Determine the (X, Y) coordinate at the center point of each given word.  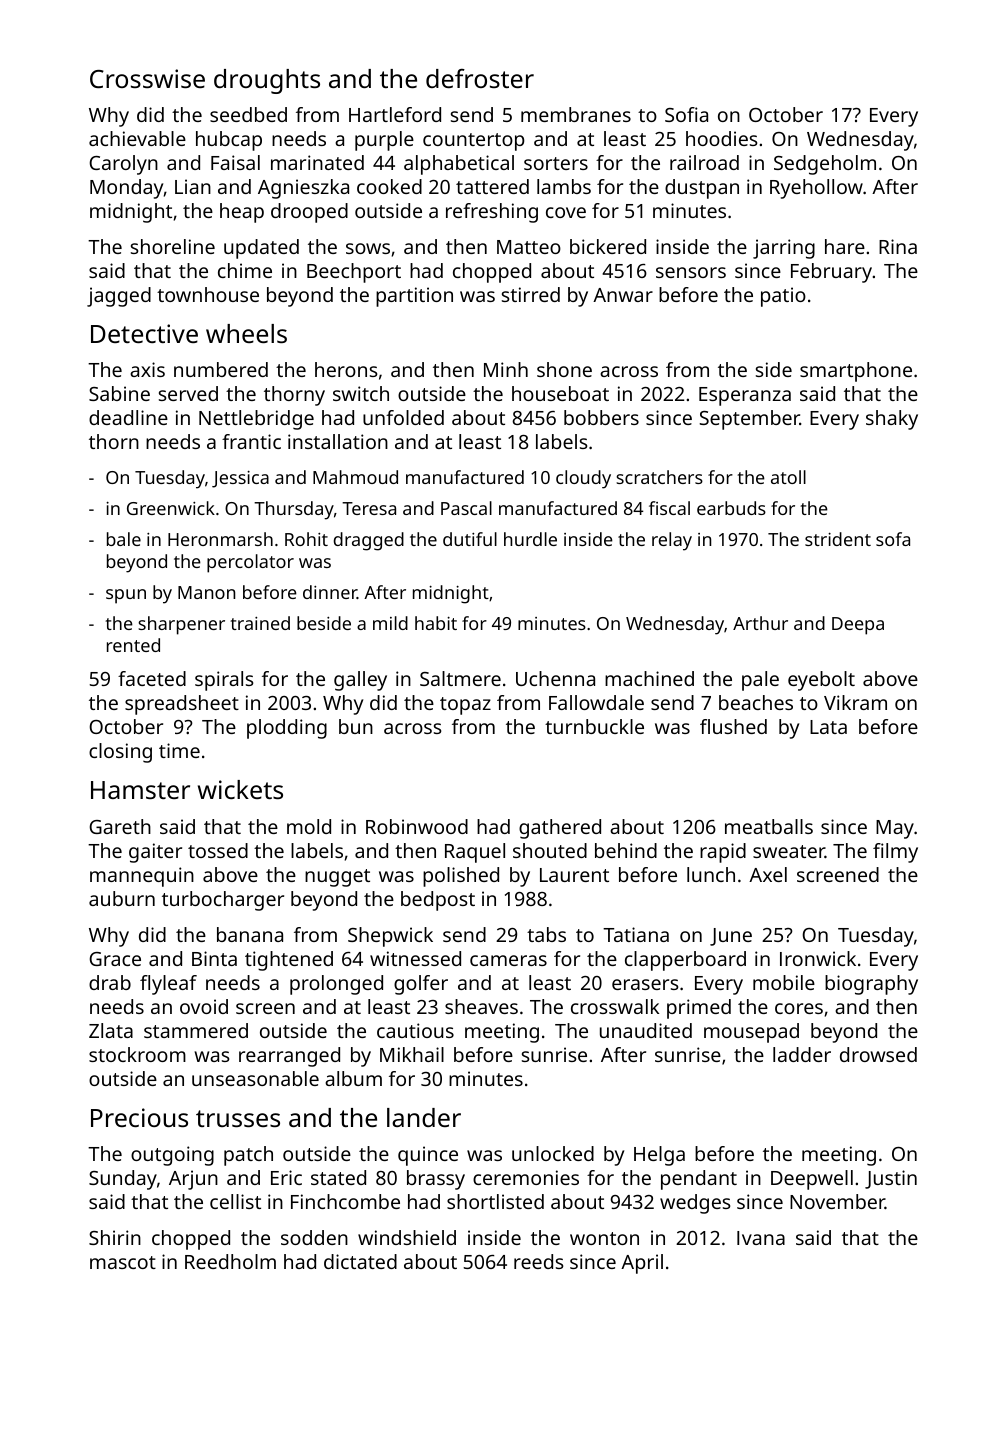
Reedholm (230, 1261)
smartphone (856, 372)
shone (564, 369)
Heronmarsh (220, 539)
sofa (893, 539)
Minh (506, 369)
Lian (193, 186)
